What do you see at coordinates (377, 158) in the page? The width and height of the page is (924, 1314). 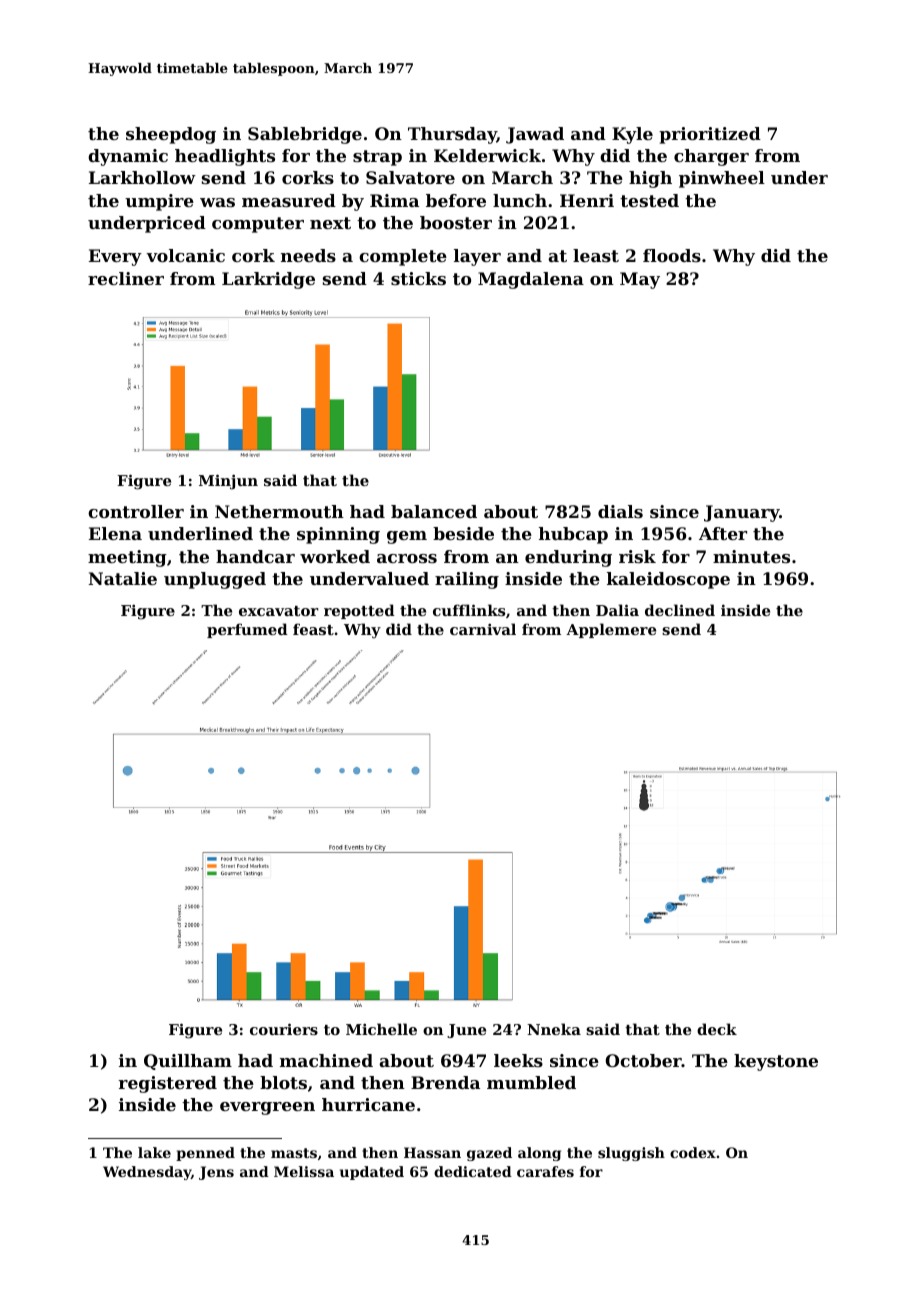 I see `strap` at bounding box center [377, 158].
